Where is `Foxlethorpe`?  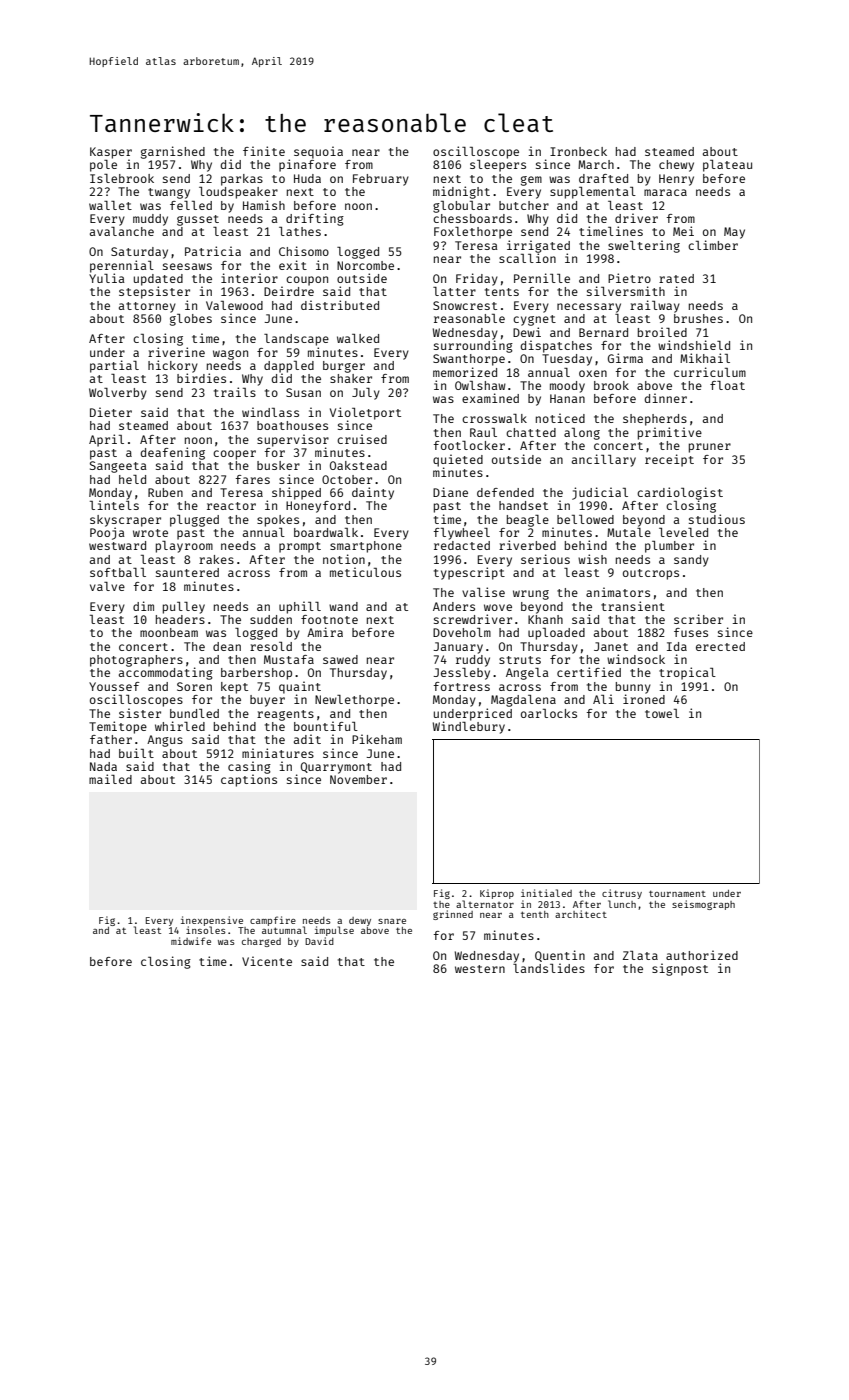 Foxlethorpe is located at coordinates (473, 233).
